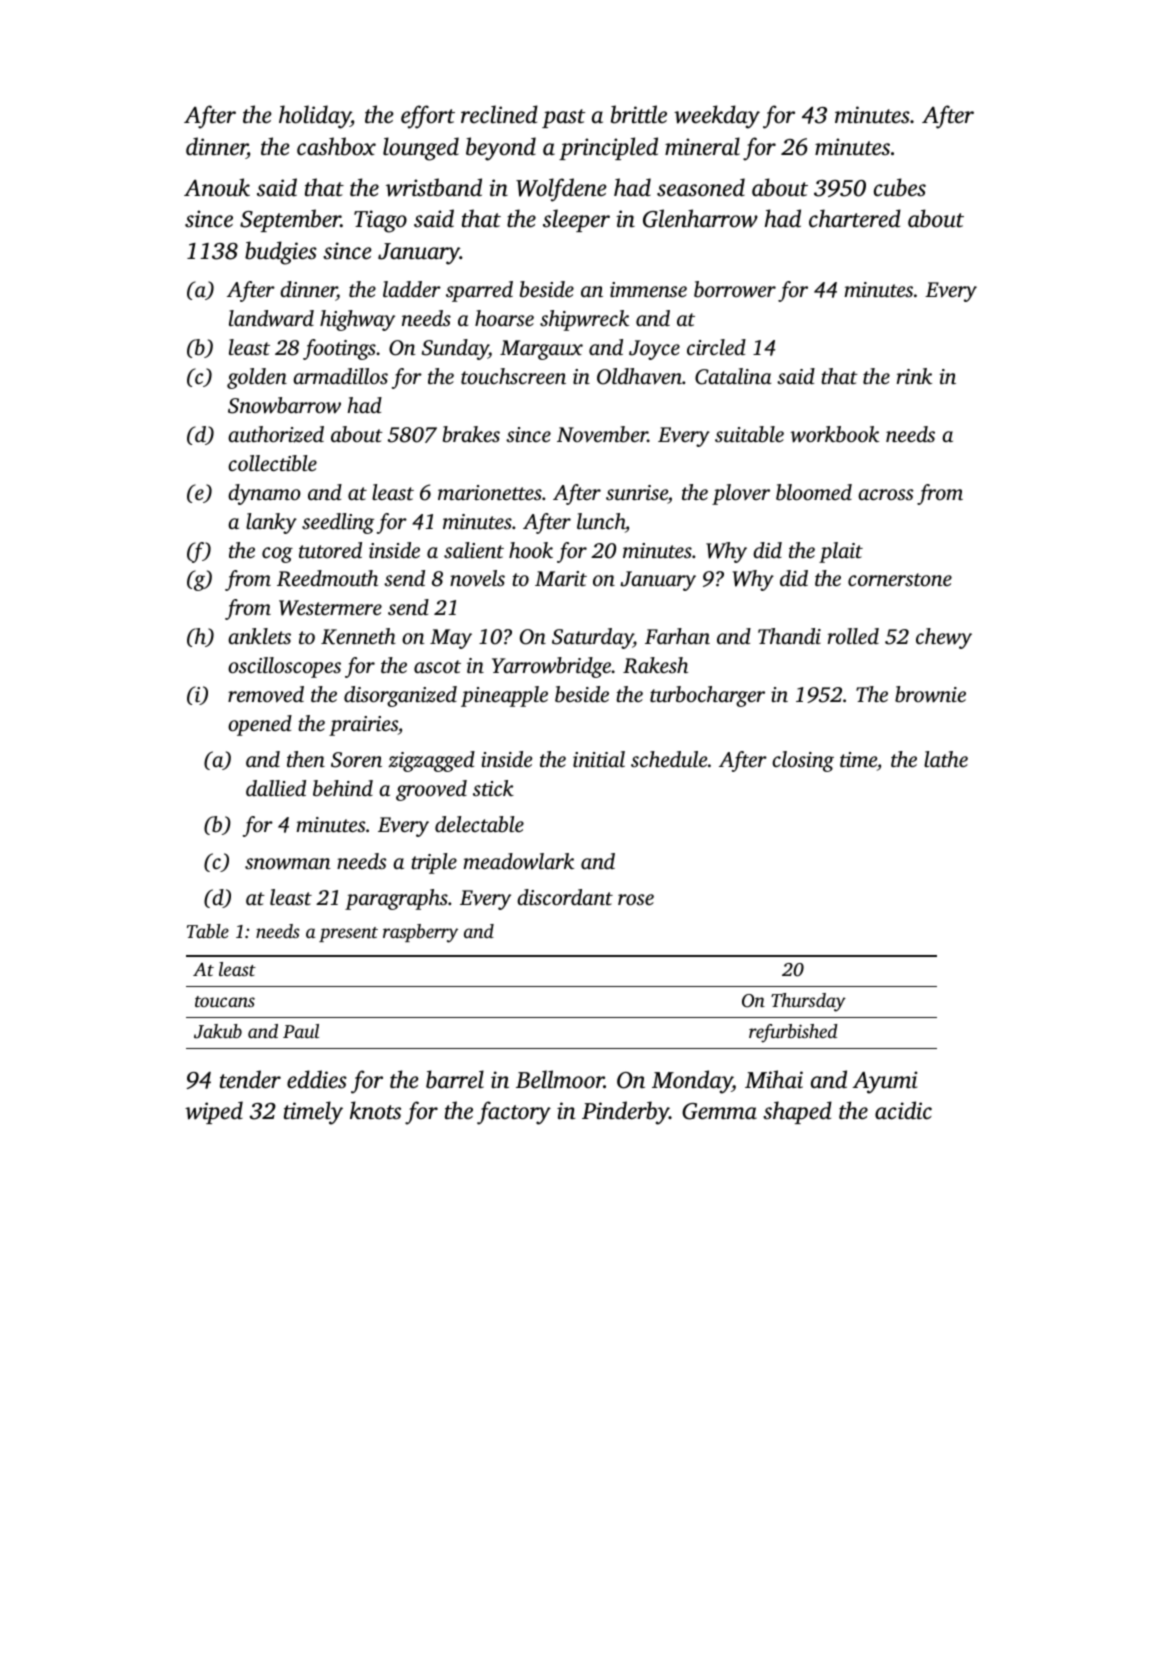  What do you see at coordinates (563, 118) in the document?
I see `past` at bounding box center [563, 118].
